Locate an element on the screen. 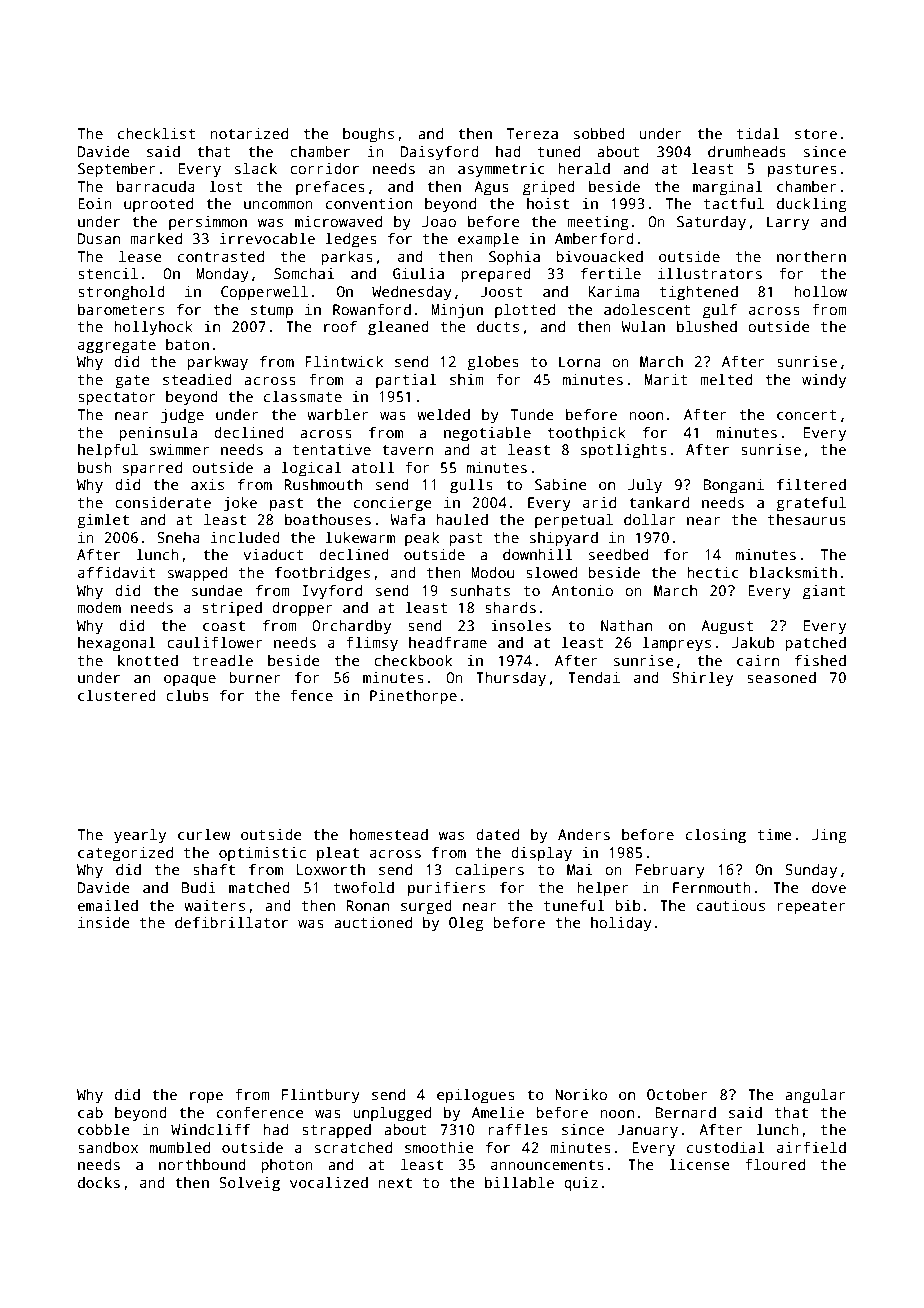 This screenshot has width=924, height=1308. Dusan is located at coordinates (99, 238).
